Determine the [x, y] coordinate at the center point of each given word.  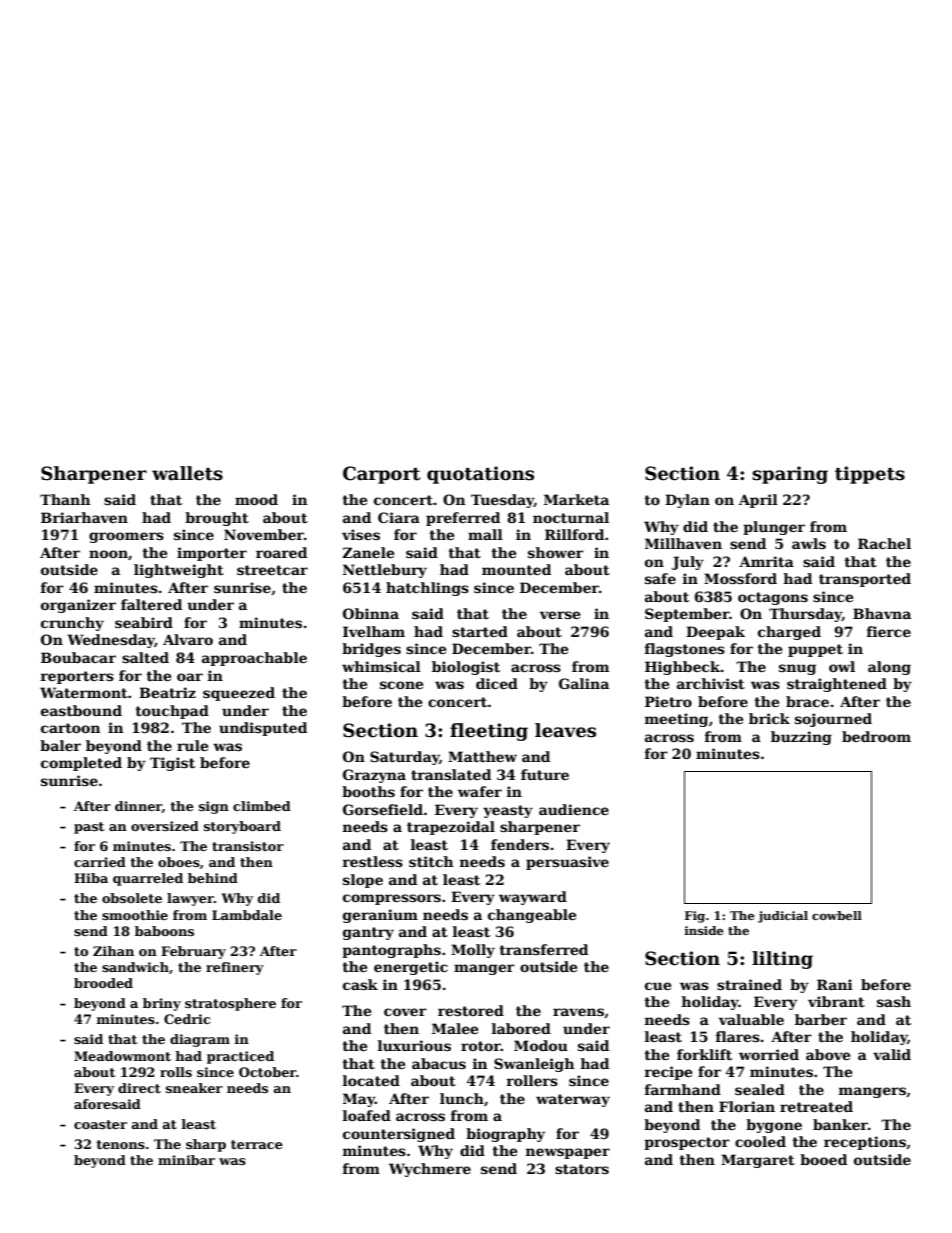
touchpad [172, 712]
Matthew [482, 756]
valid [892, 1054]
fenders [520, 844]
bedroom [876, 736]
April [758, 501]
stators [582, 1169]
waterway [573, 1100]
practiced [240, 1057]
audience [574, 809]
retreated [816, 1106]
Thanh [65, 499]
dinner [138, 807]
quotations [480, 475]
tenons [120, 1144]
